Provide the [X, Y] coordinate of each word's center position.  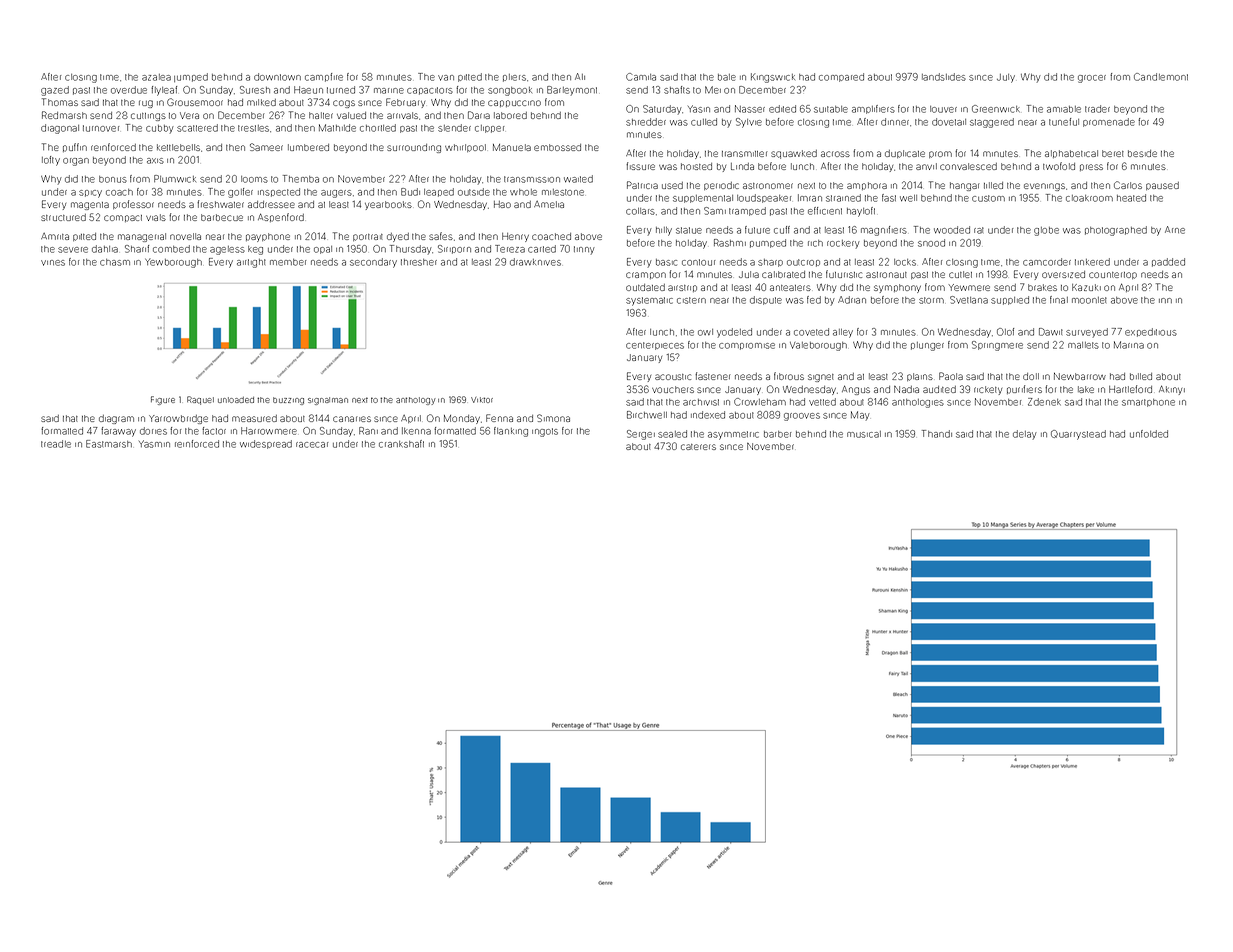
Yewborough [173, 263]
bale [727, 77]
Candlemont [1161, 77]
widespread [266, 444]
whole [523, 192]
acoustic [673, 377]
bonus [113, 179]
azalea [156, 77]
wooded [952, 230]
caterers [698, 447]
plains [920, 377]
